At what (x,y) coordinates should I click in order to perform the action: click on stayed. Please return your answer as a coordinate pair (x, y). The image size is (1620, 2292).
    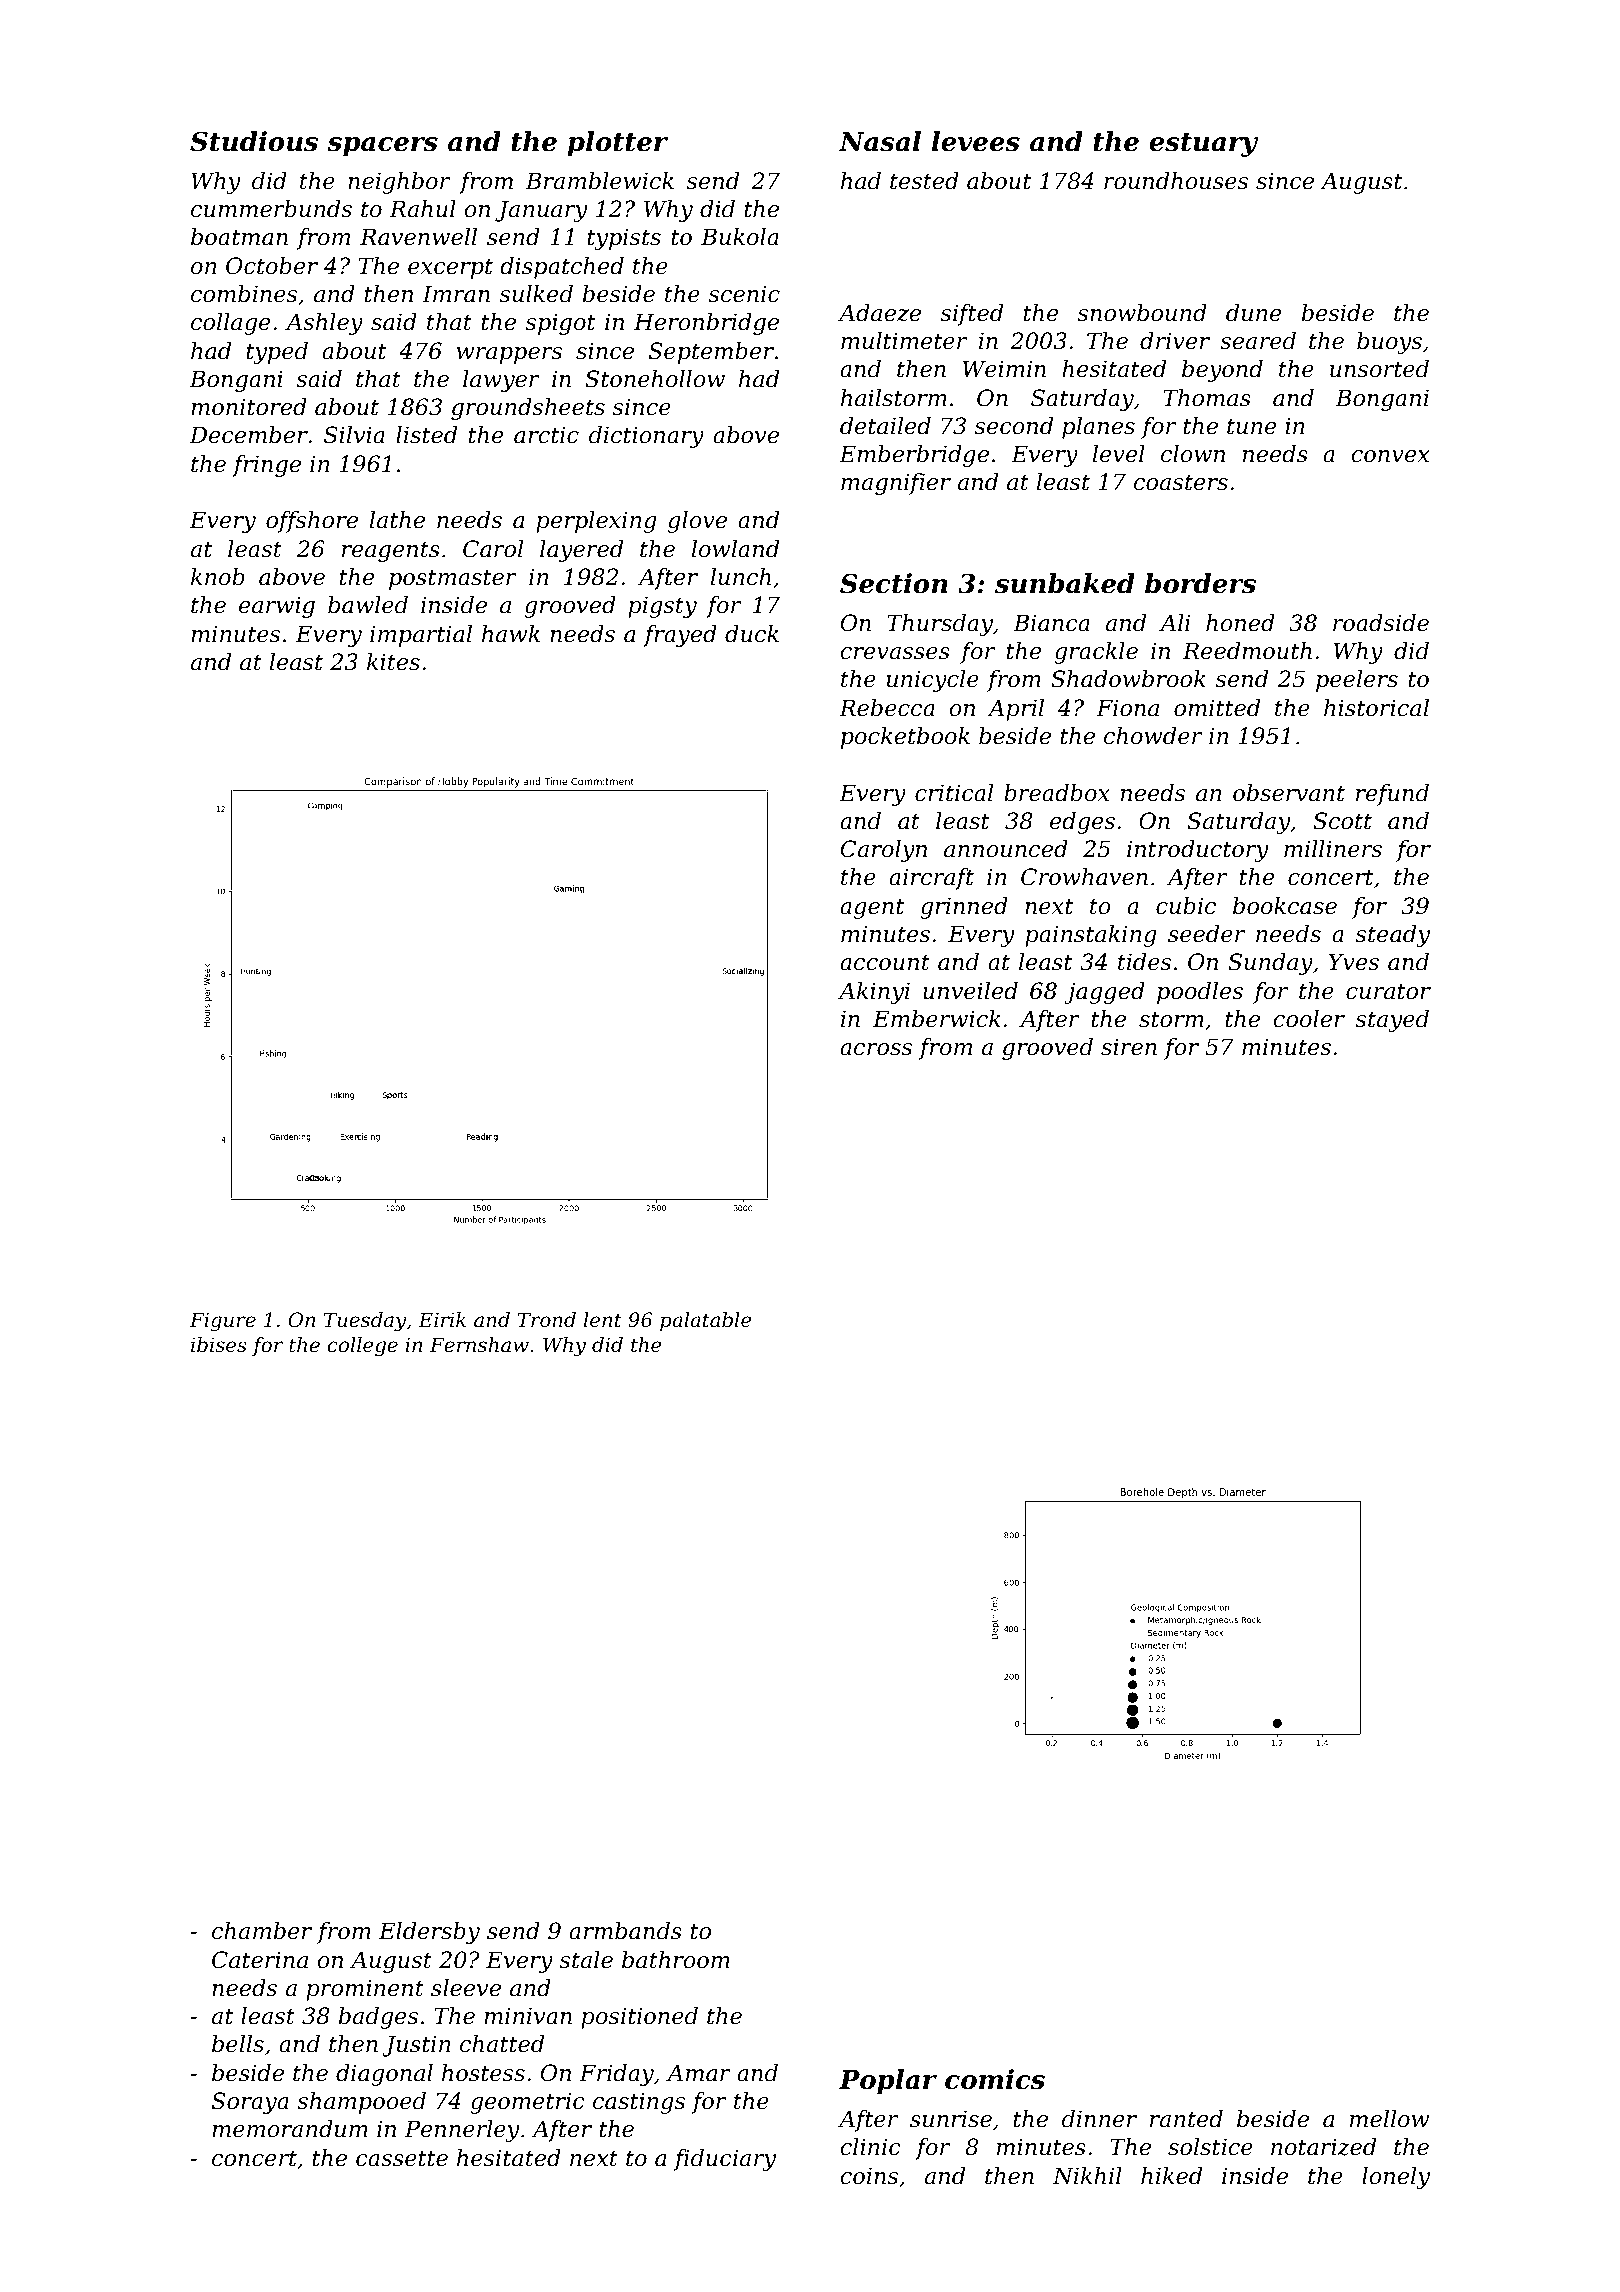
    Looking at the image, I should click on (1392, 1021).
